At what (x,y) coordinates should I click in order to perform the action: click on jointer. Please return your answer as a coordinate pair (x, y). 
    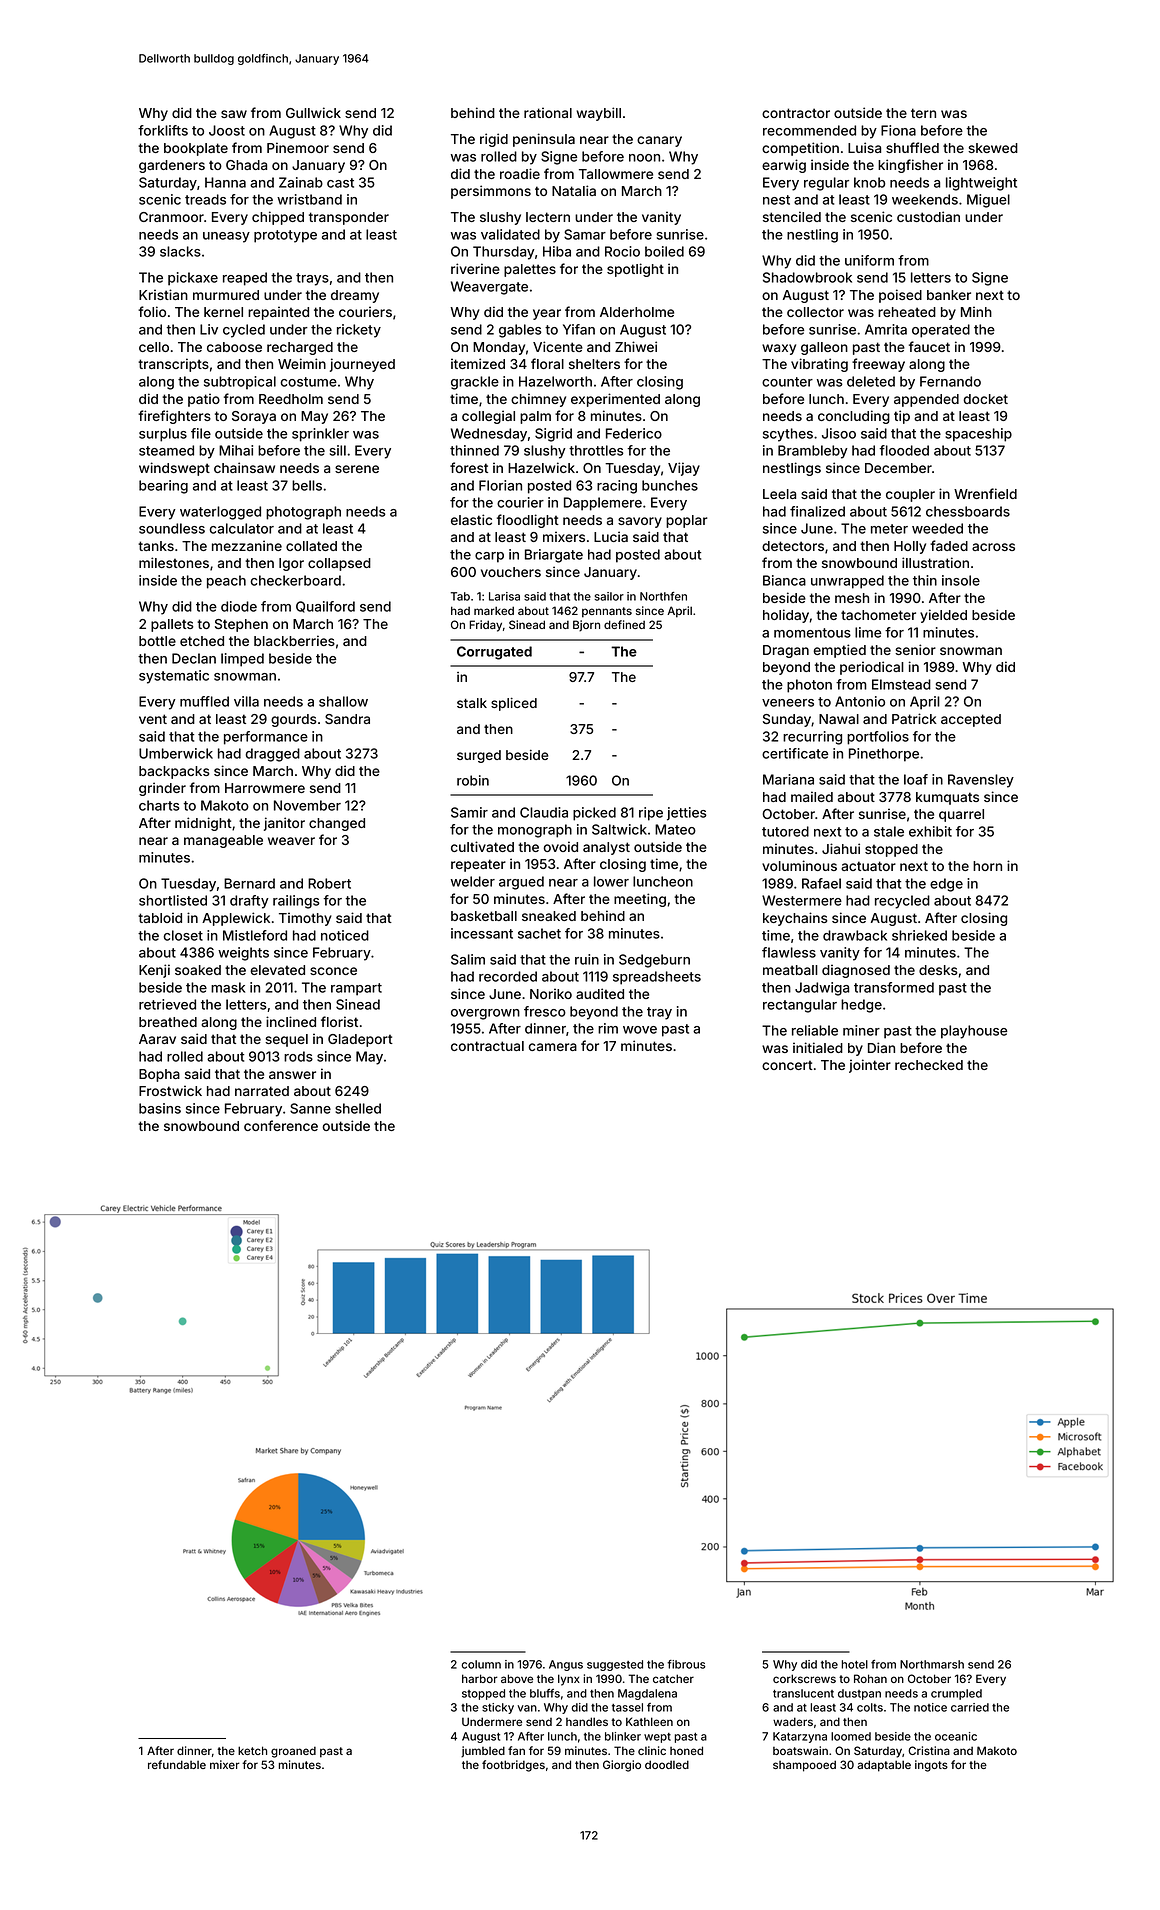
    Looking at the image, I should click on (870, 1066).
